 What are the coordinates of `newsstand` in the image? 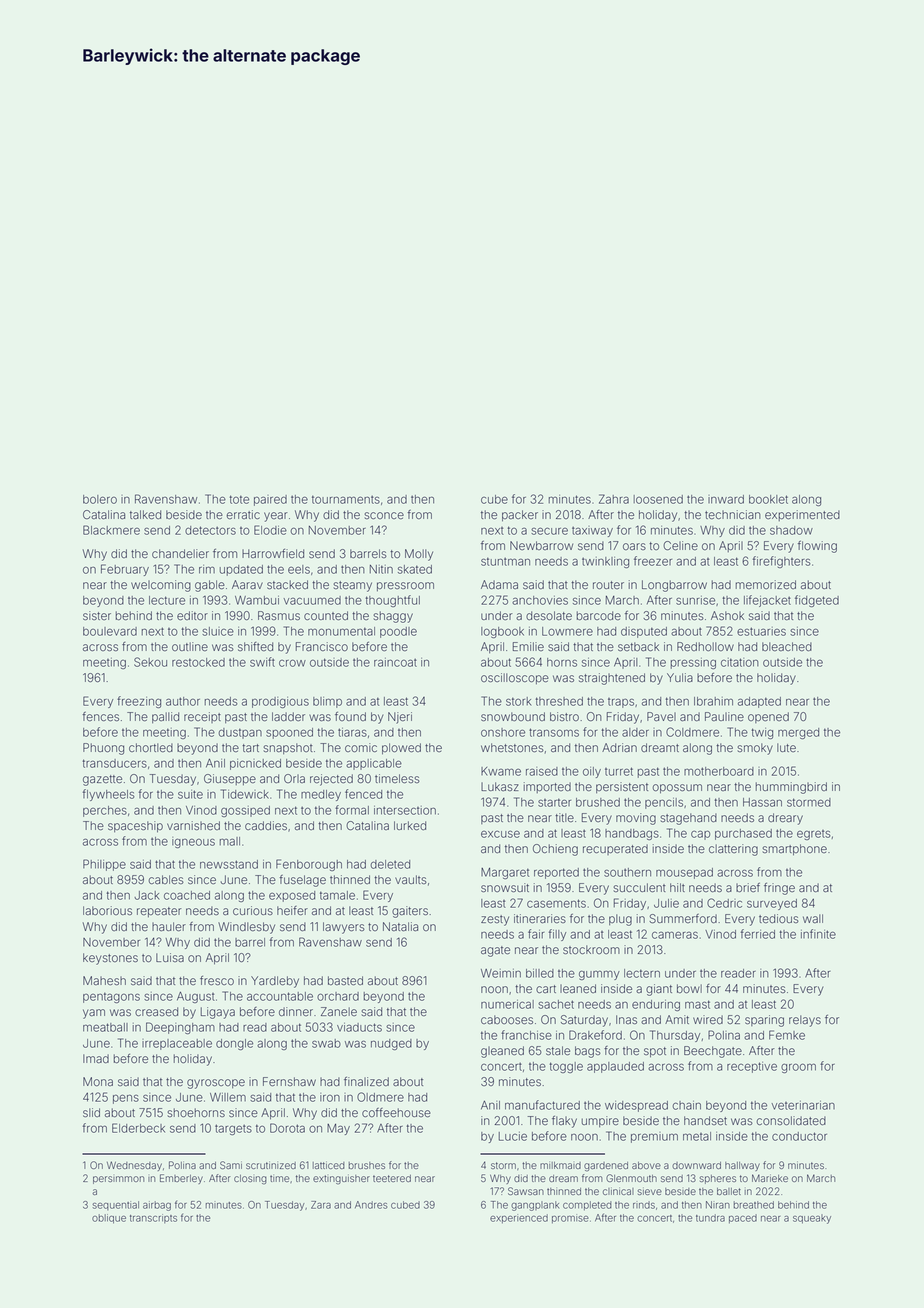 It's located at (229, 864).
